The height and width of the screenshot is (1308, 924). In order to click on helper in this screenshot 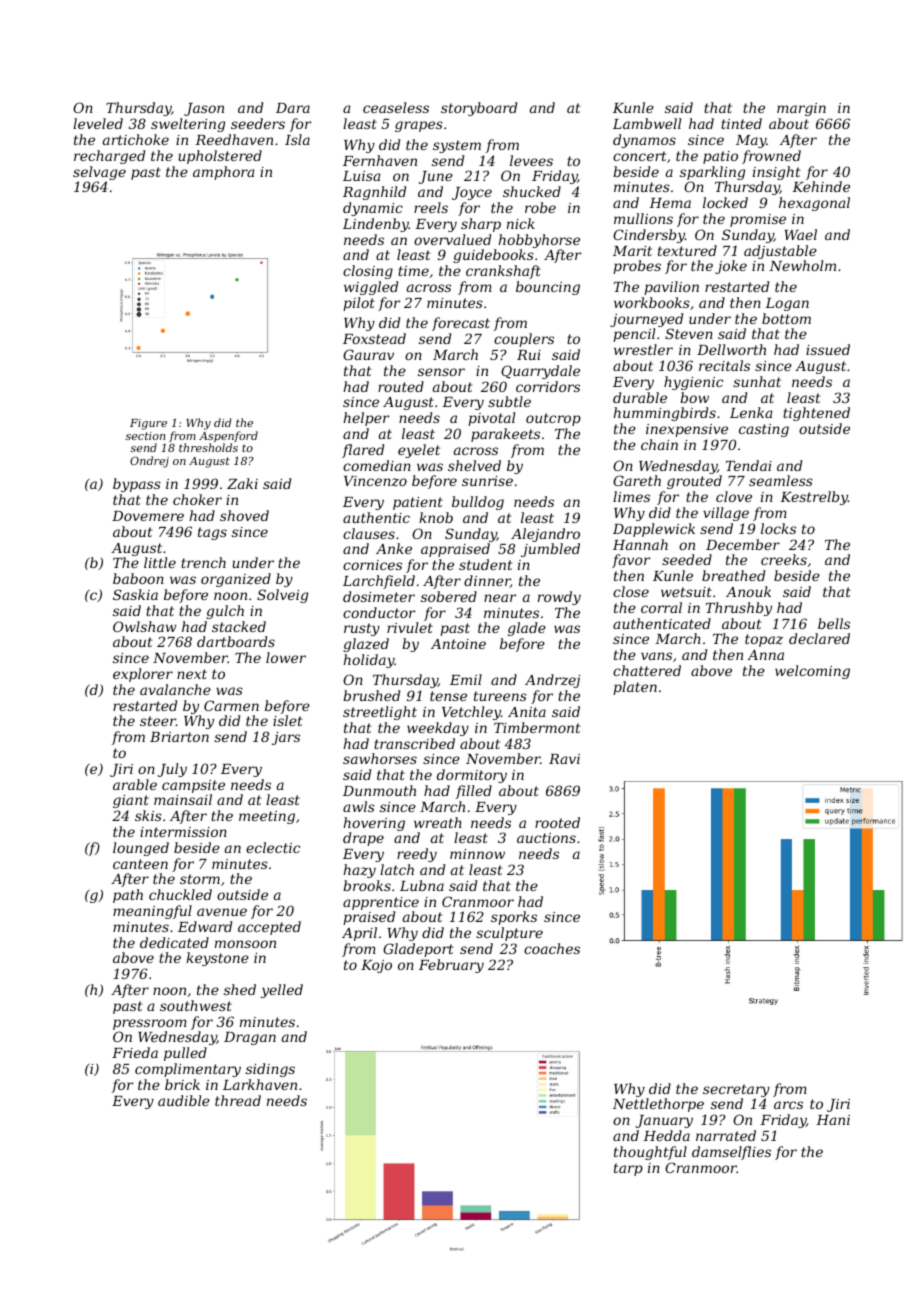, I will do `click(366, 419)`.
